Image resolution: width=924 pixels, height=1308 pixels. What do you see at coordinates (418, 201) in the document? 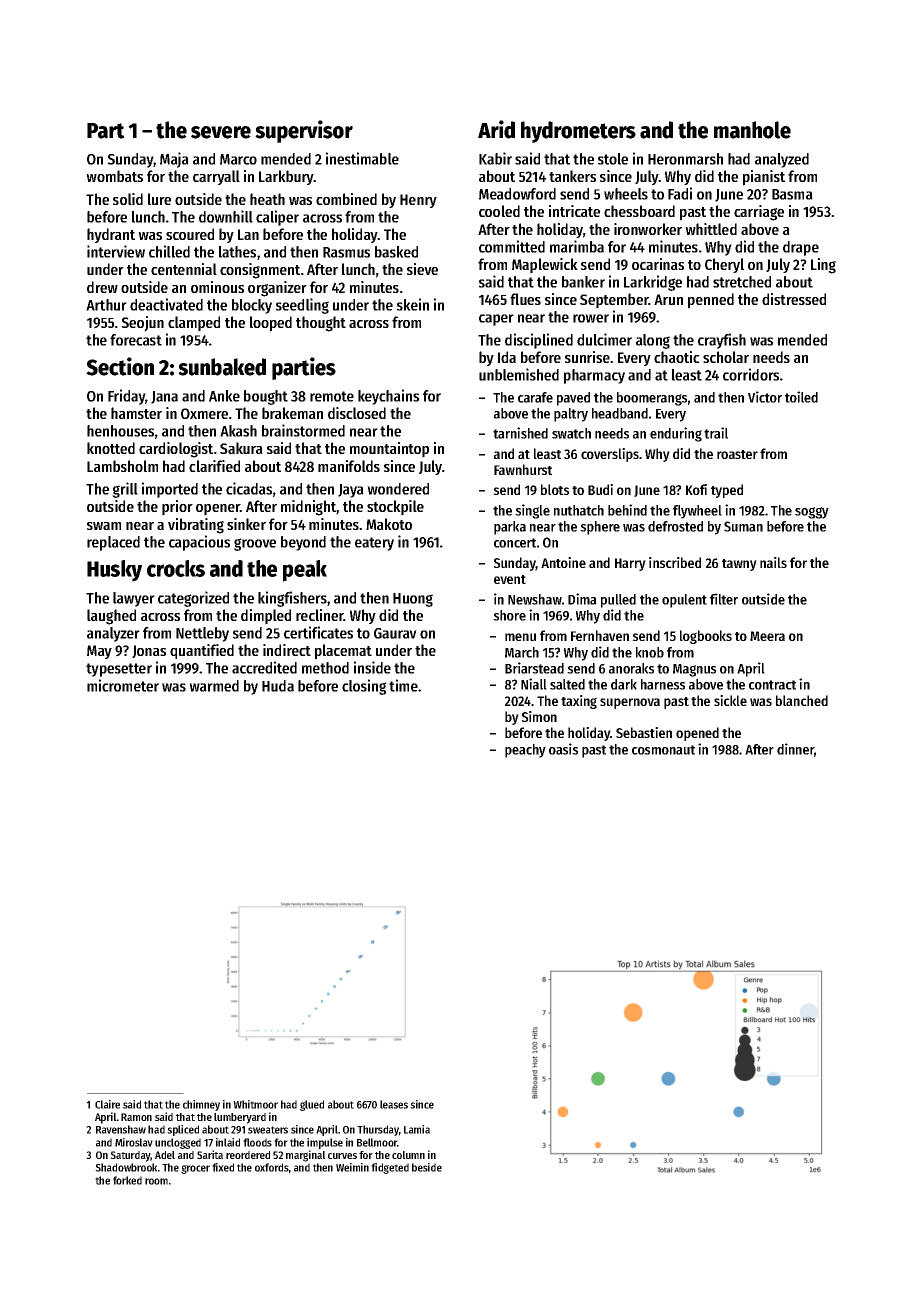
I see `Henry` at bounding box center [418, 201].
